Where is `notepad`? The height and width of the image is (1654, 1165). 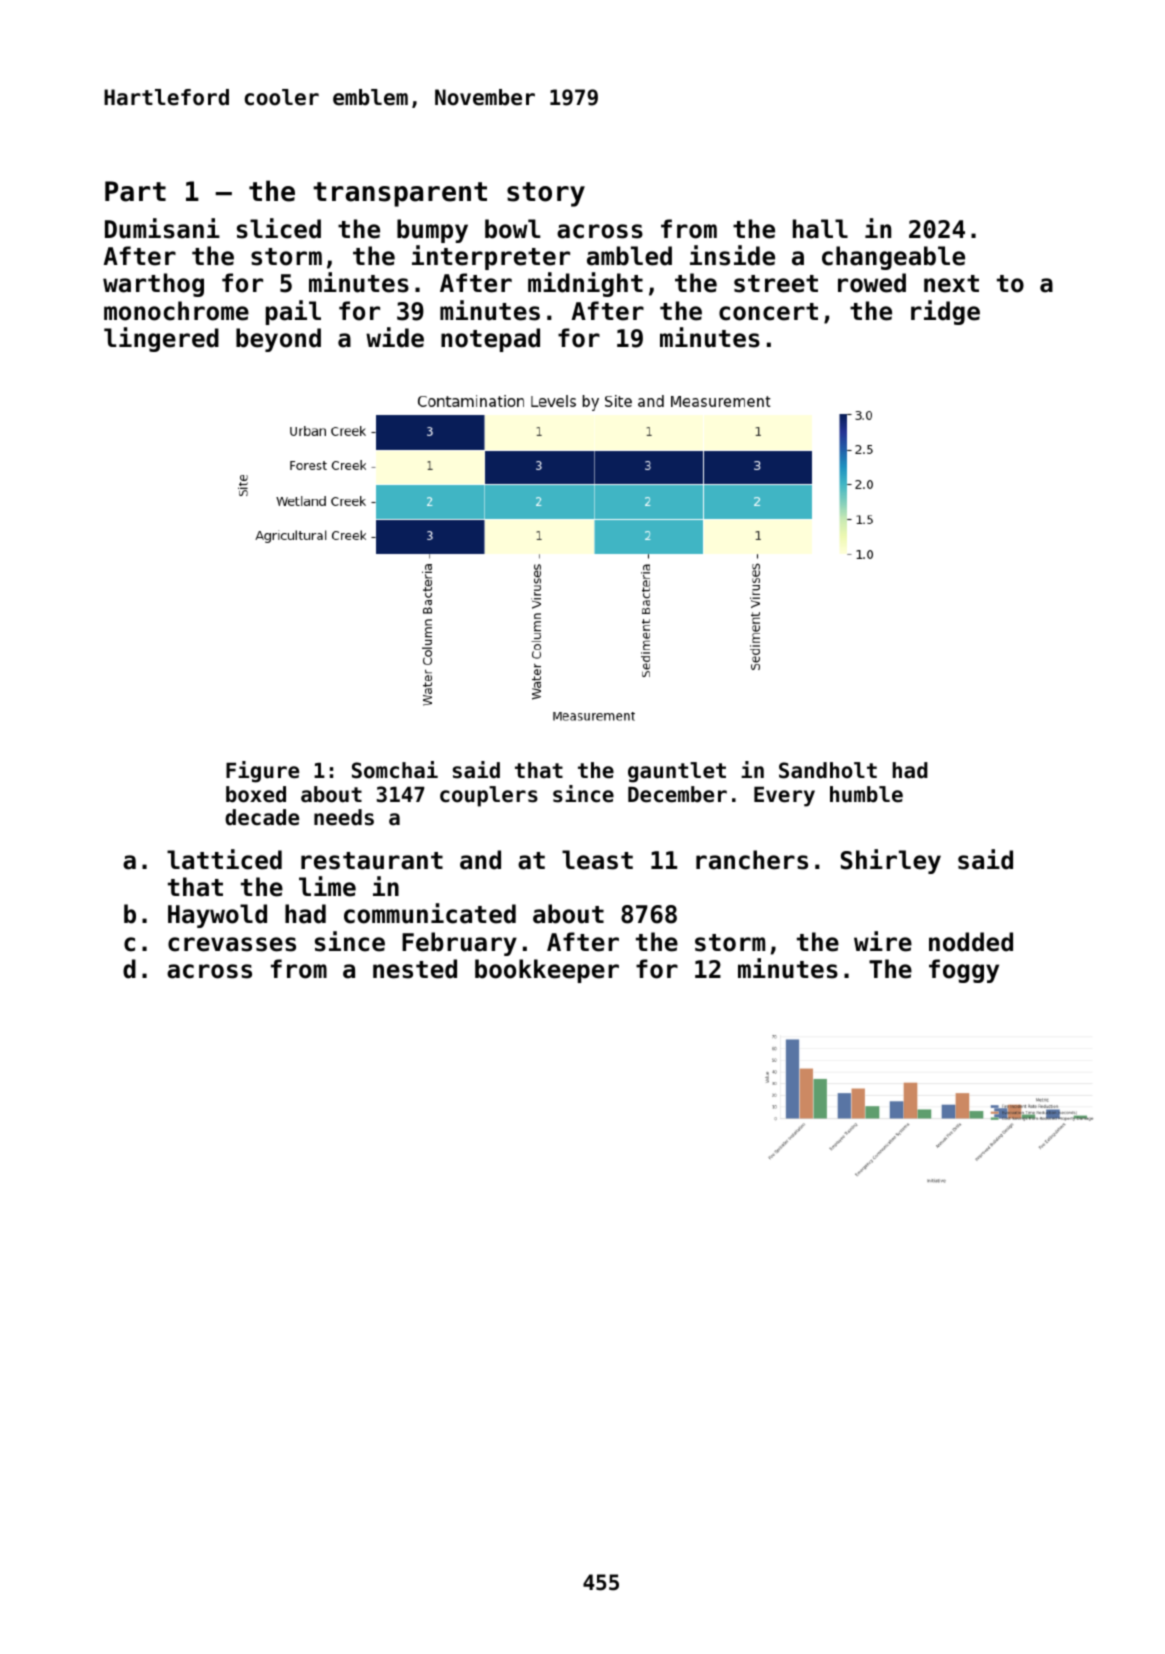 notepad is located at coordinates (490, 340).
